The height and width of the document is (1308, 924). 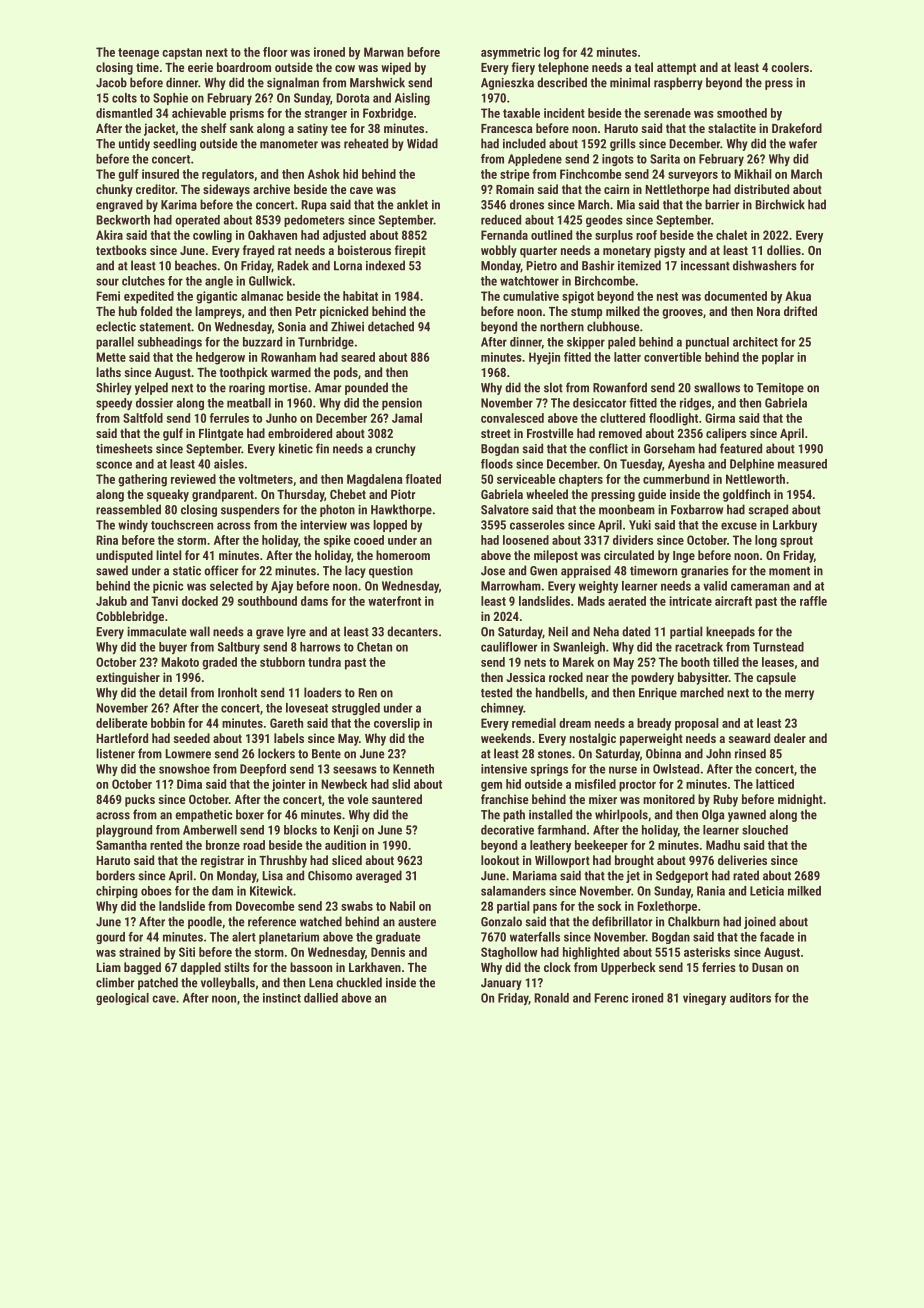 I want to click on Mette, so click(x=111, y=357).
